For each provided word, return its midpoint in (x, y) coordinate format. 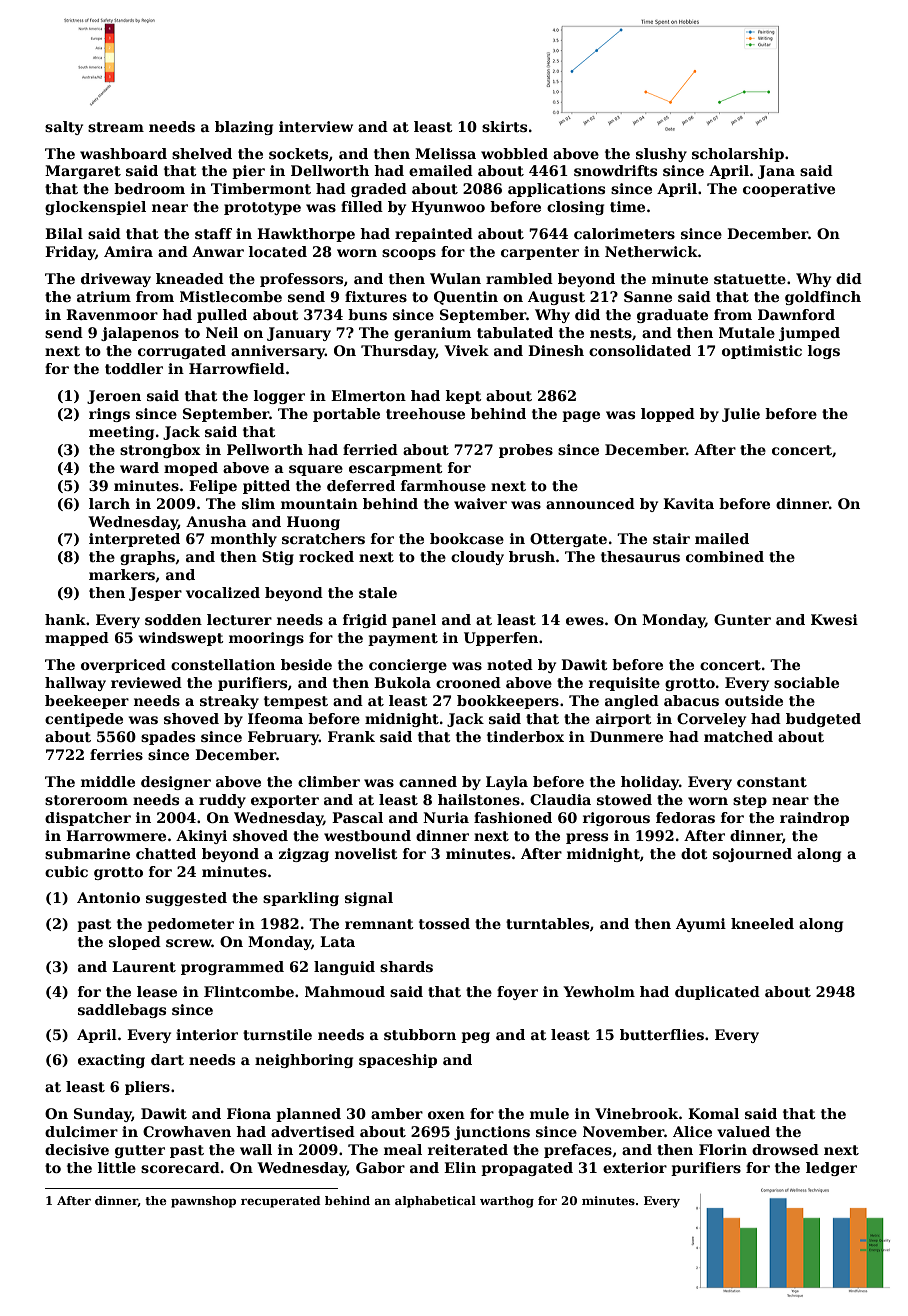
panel (414, 621)
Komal (713, 1113)
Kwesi (834, 619)
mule (549, 1113)
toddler (134, 368)
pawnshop (203, 1202)
